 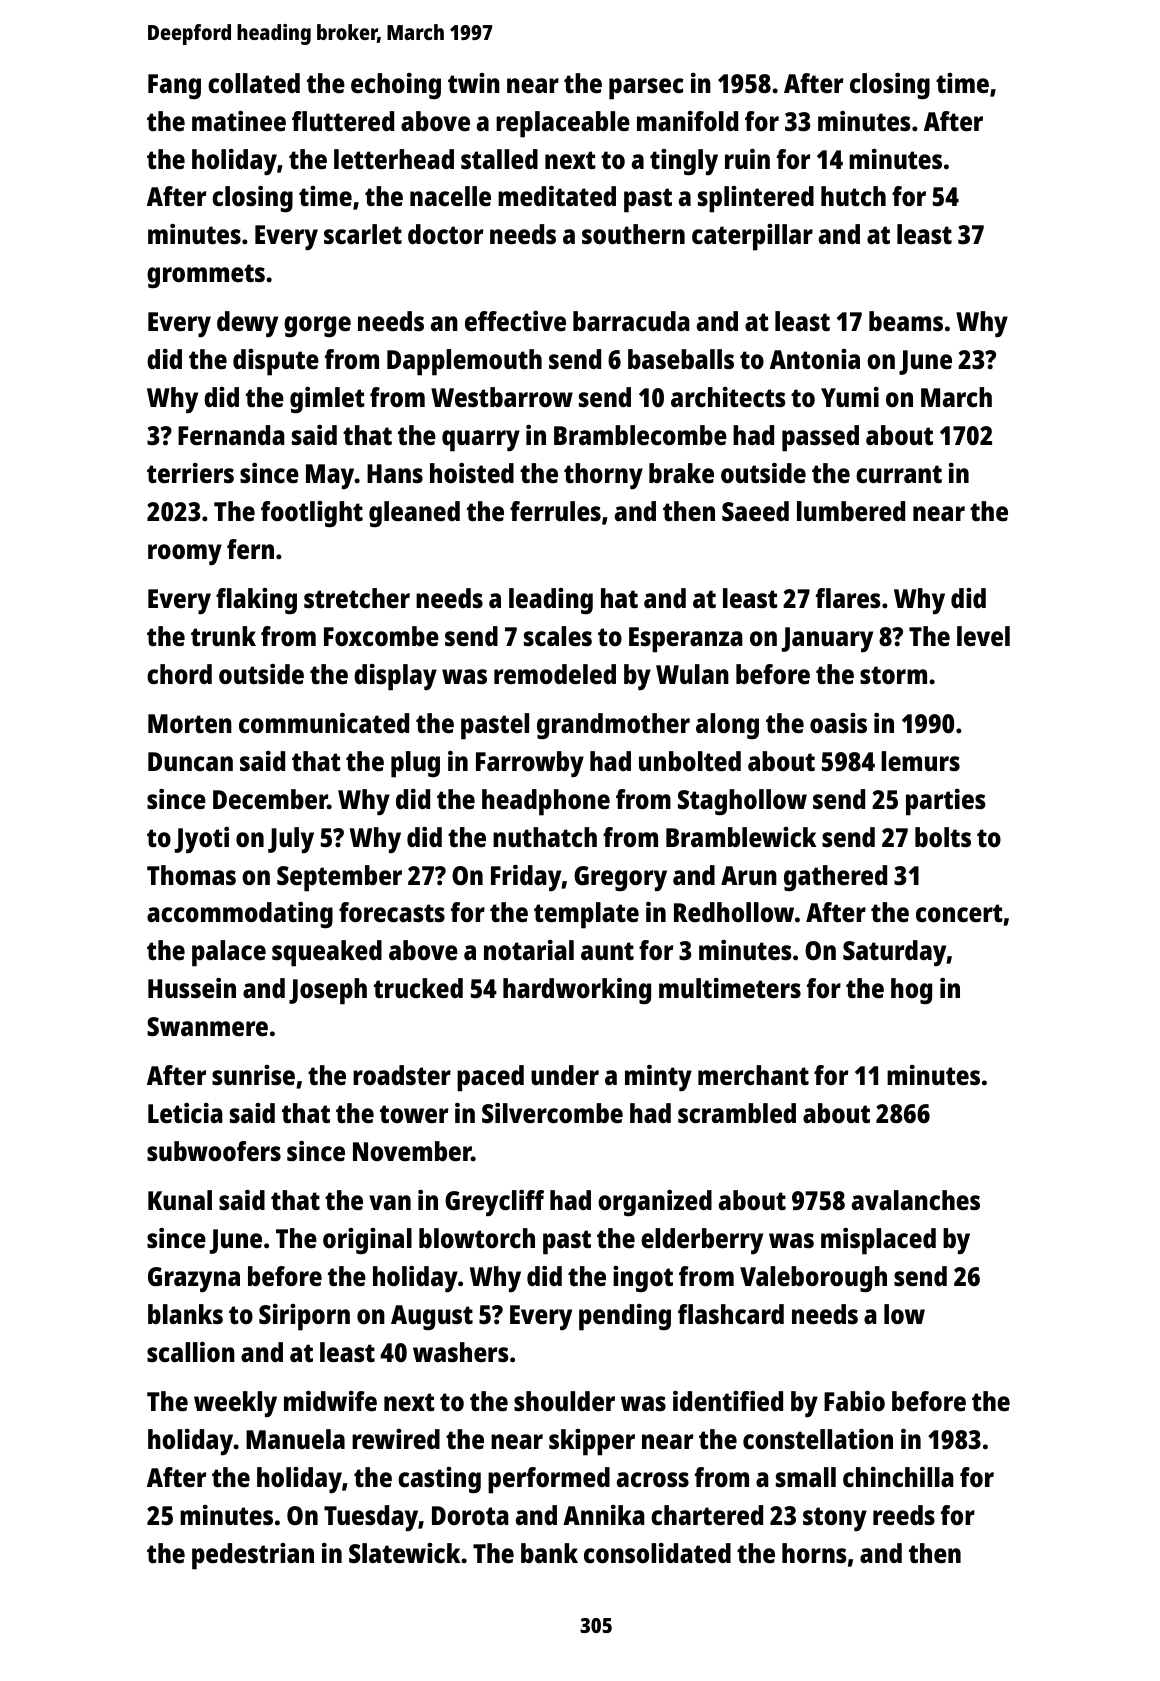 I want to click on ruin, so click(x=747, y=159).
